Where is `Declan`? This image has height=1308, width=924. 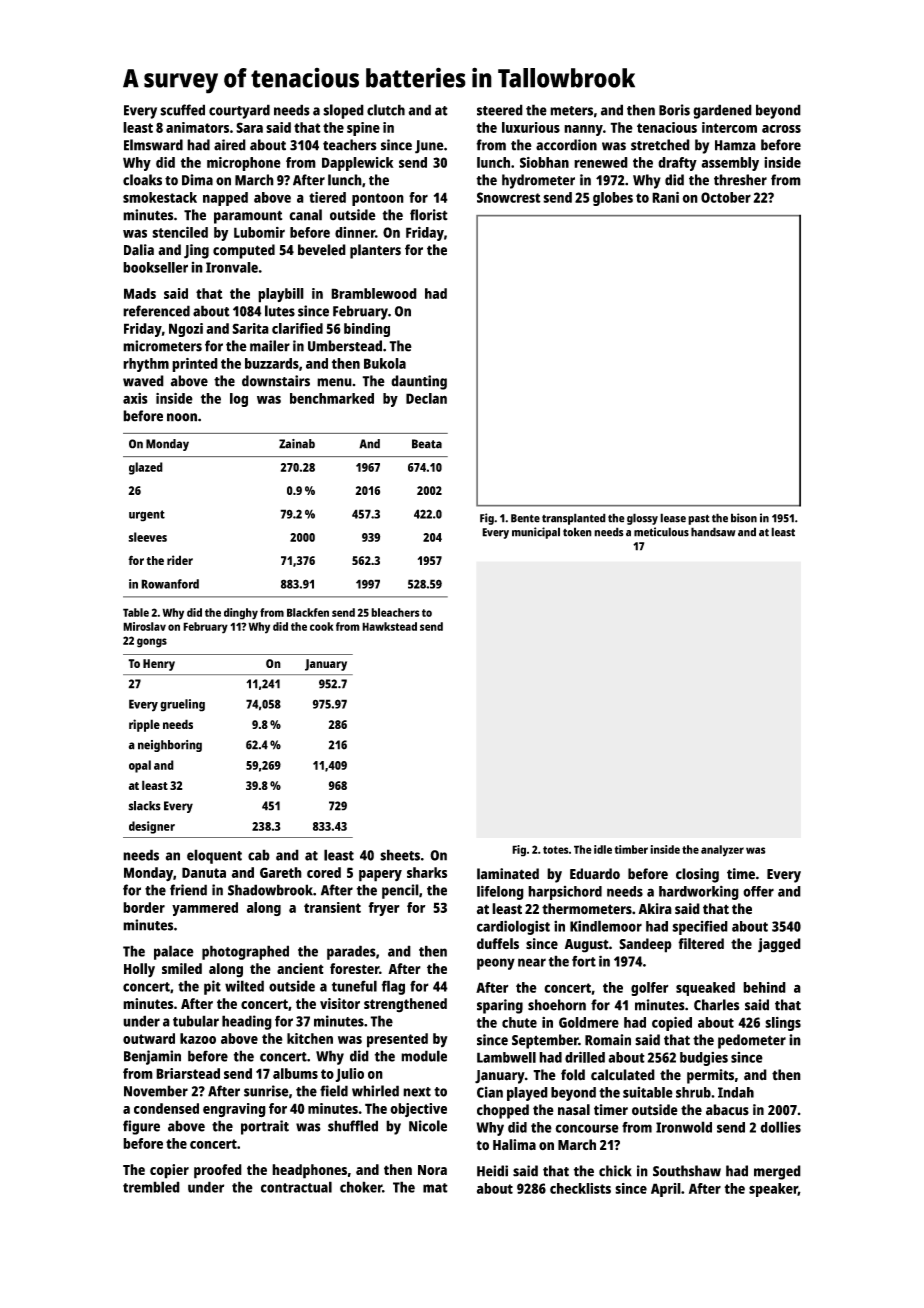
Declan is located at coordinates (426, 398).
